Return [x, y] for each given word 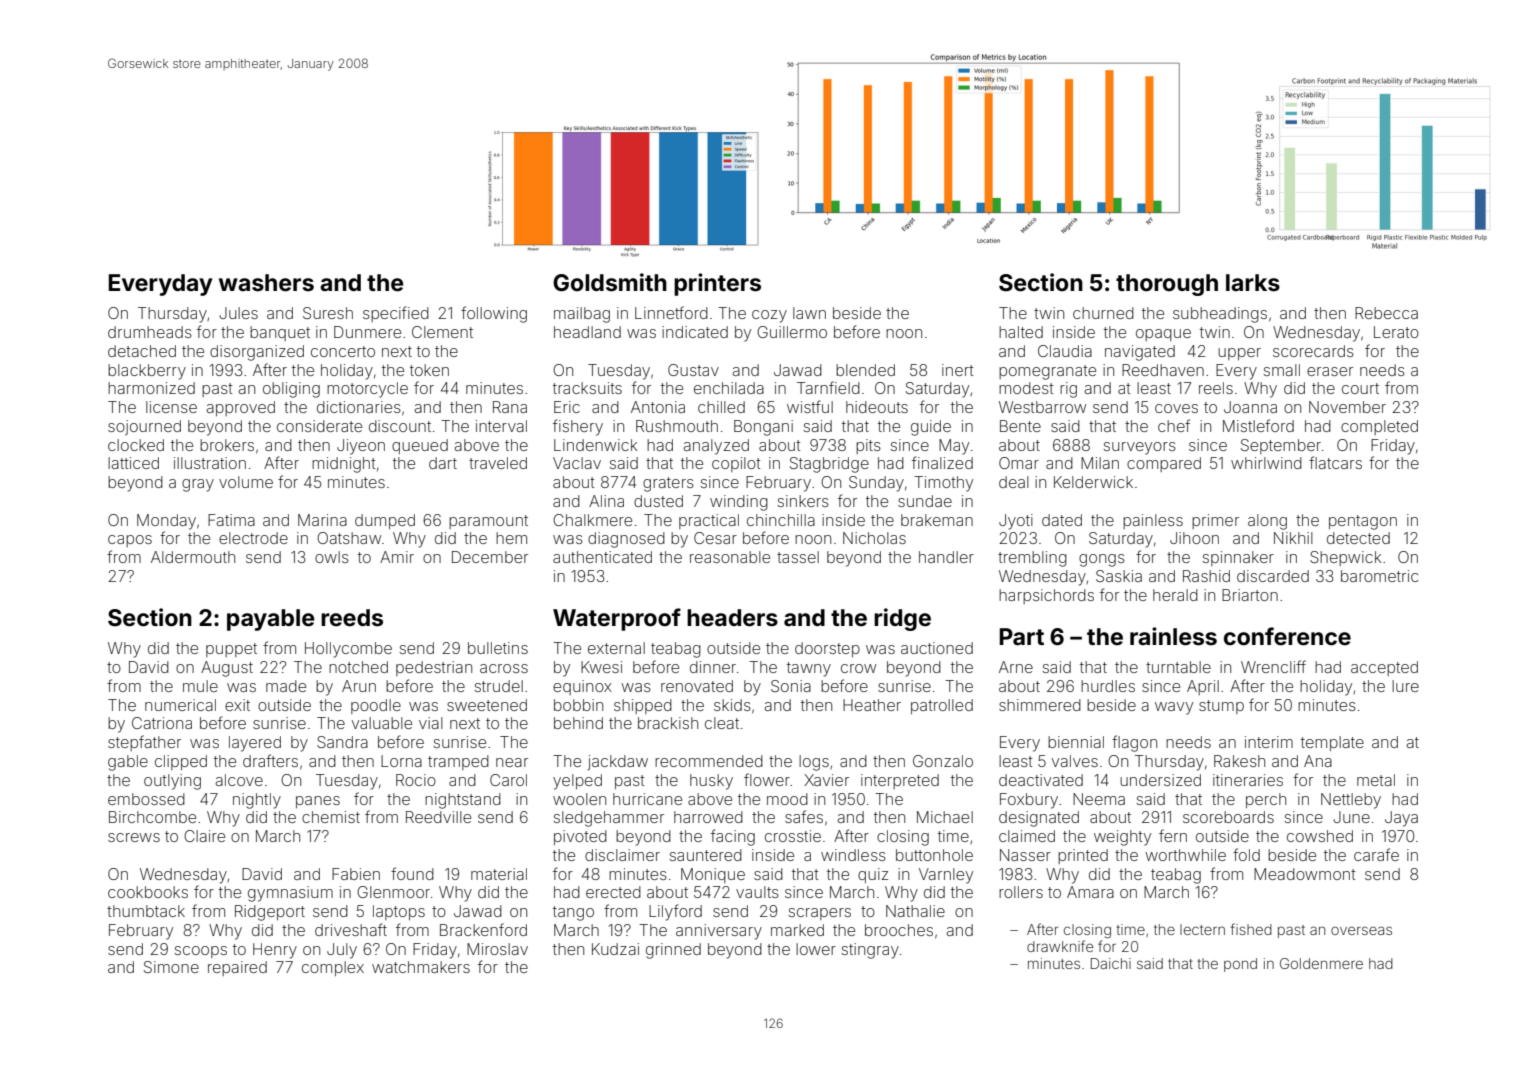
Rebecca [1386, 313]
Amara [1090, 892]
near [512, 762]
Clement [442, 332]
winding [739, 503]
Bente [1020, 426]
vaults [757, 892]
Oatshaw [349, 538]
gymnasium [290, 894]
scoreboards [1228, 817]
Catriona [162, 723]
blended [865, 370]
